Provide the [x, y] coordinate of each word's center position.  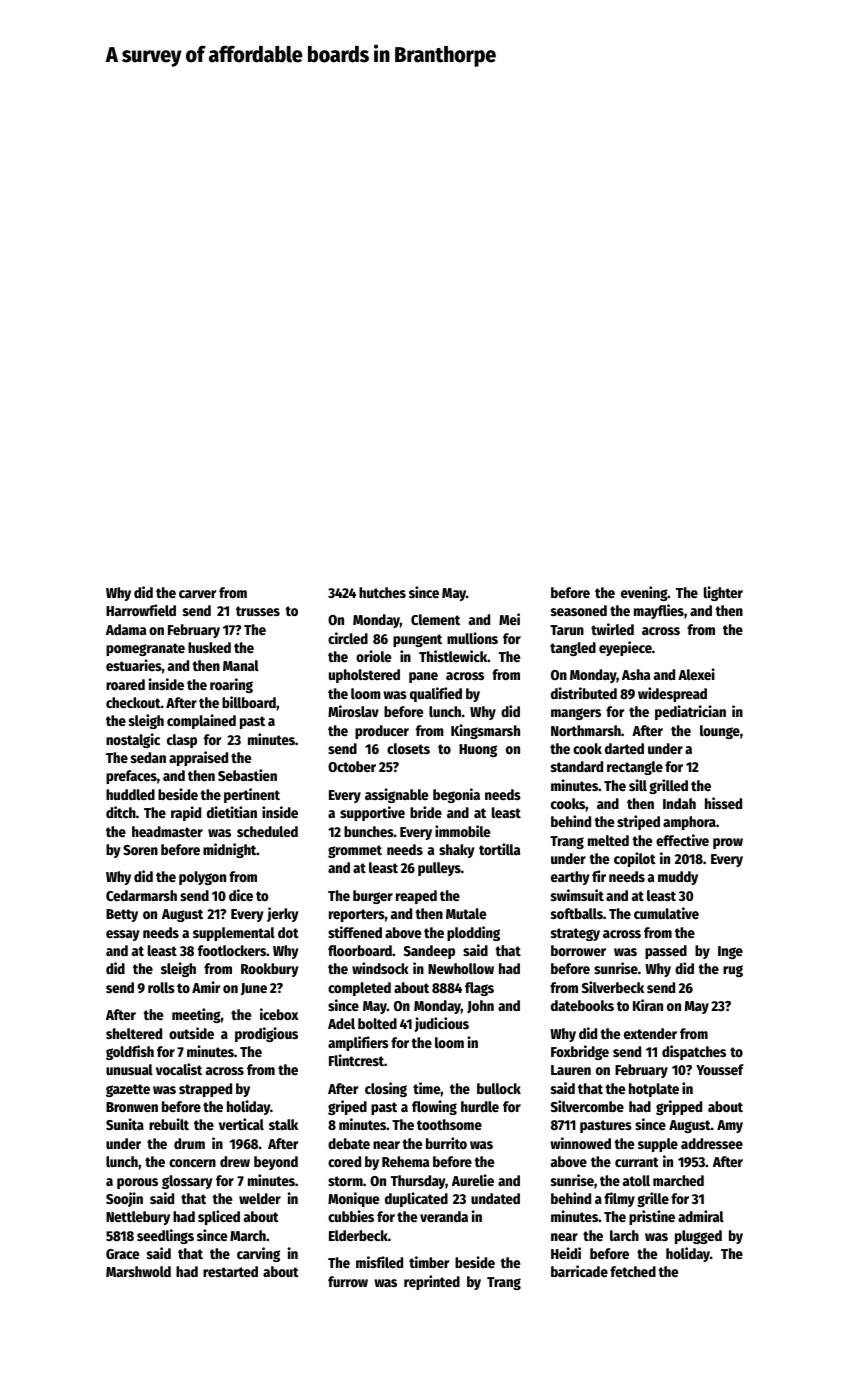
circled [348, 638]
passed [666, 952]
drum [189, 1143]
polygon [202, 878]
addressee [712, 1143]
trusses [258, 611]
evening [644, 593]
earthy [570, 878]
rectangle [635, 768]
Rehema [405, 1161]
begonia [456, 795]
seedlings [165, 1236]
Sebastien [247, 775]
